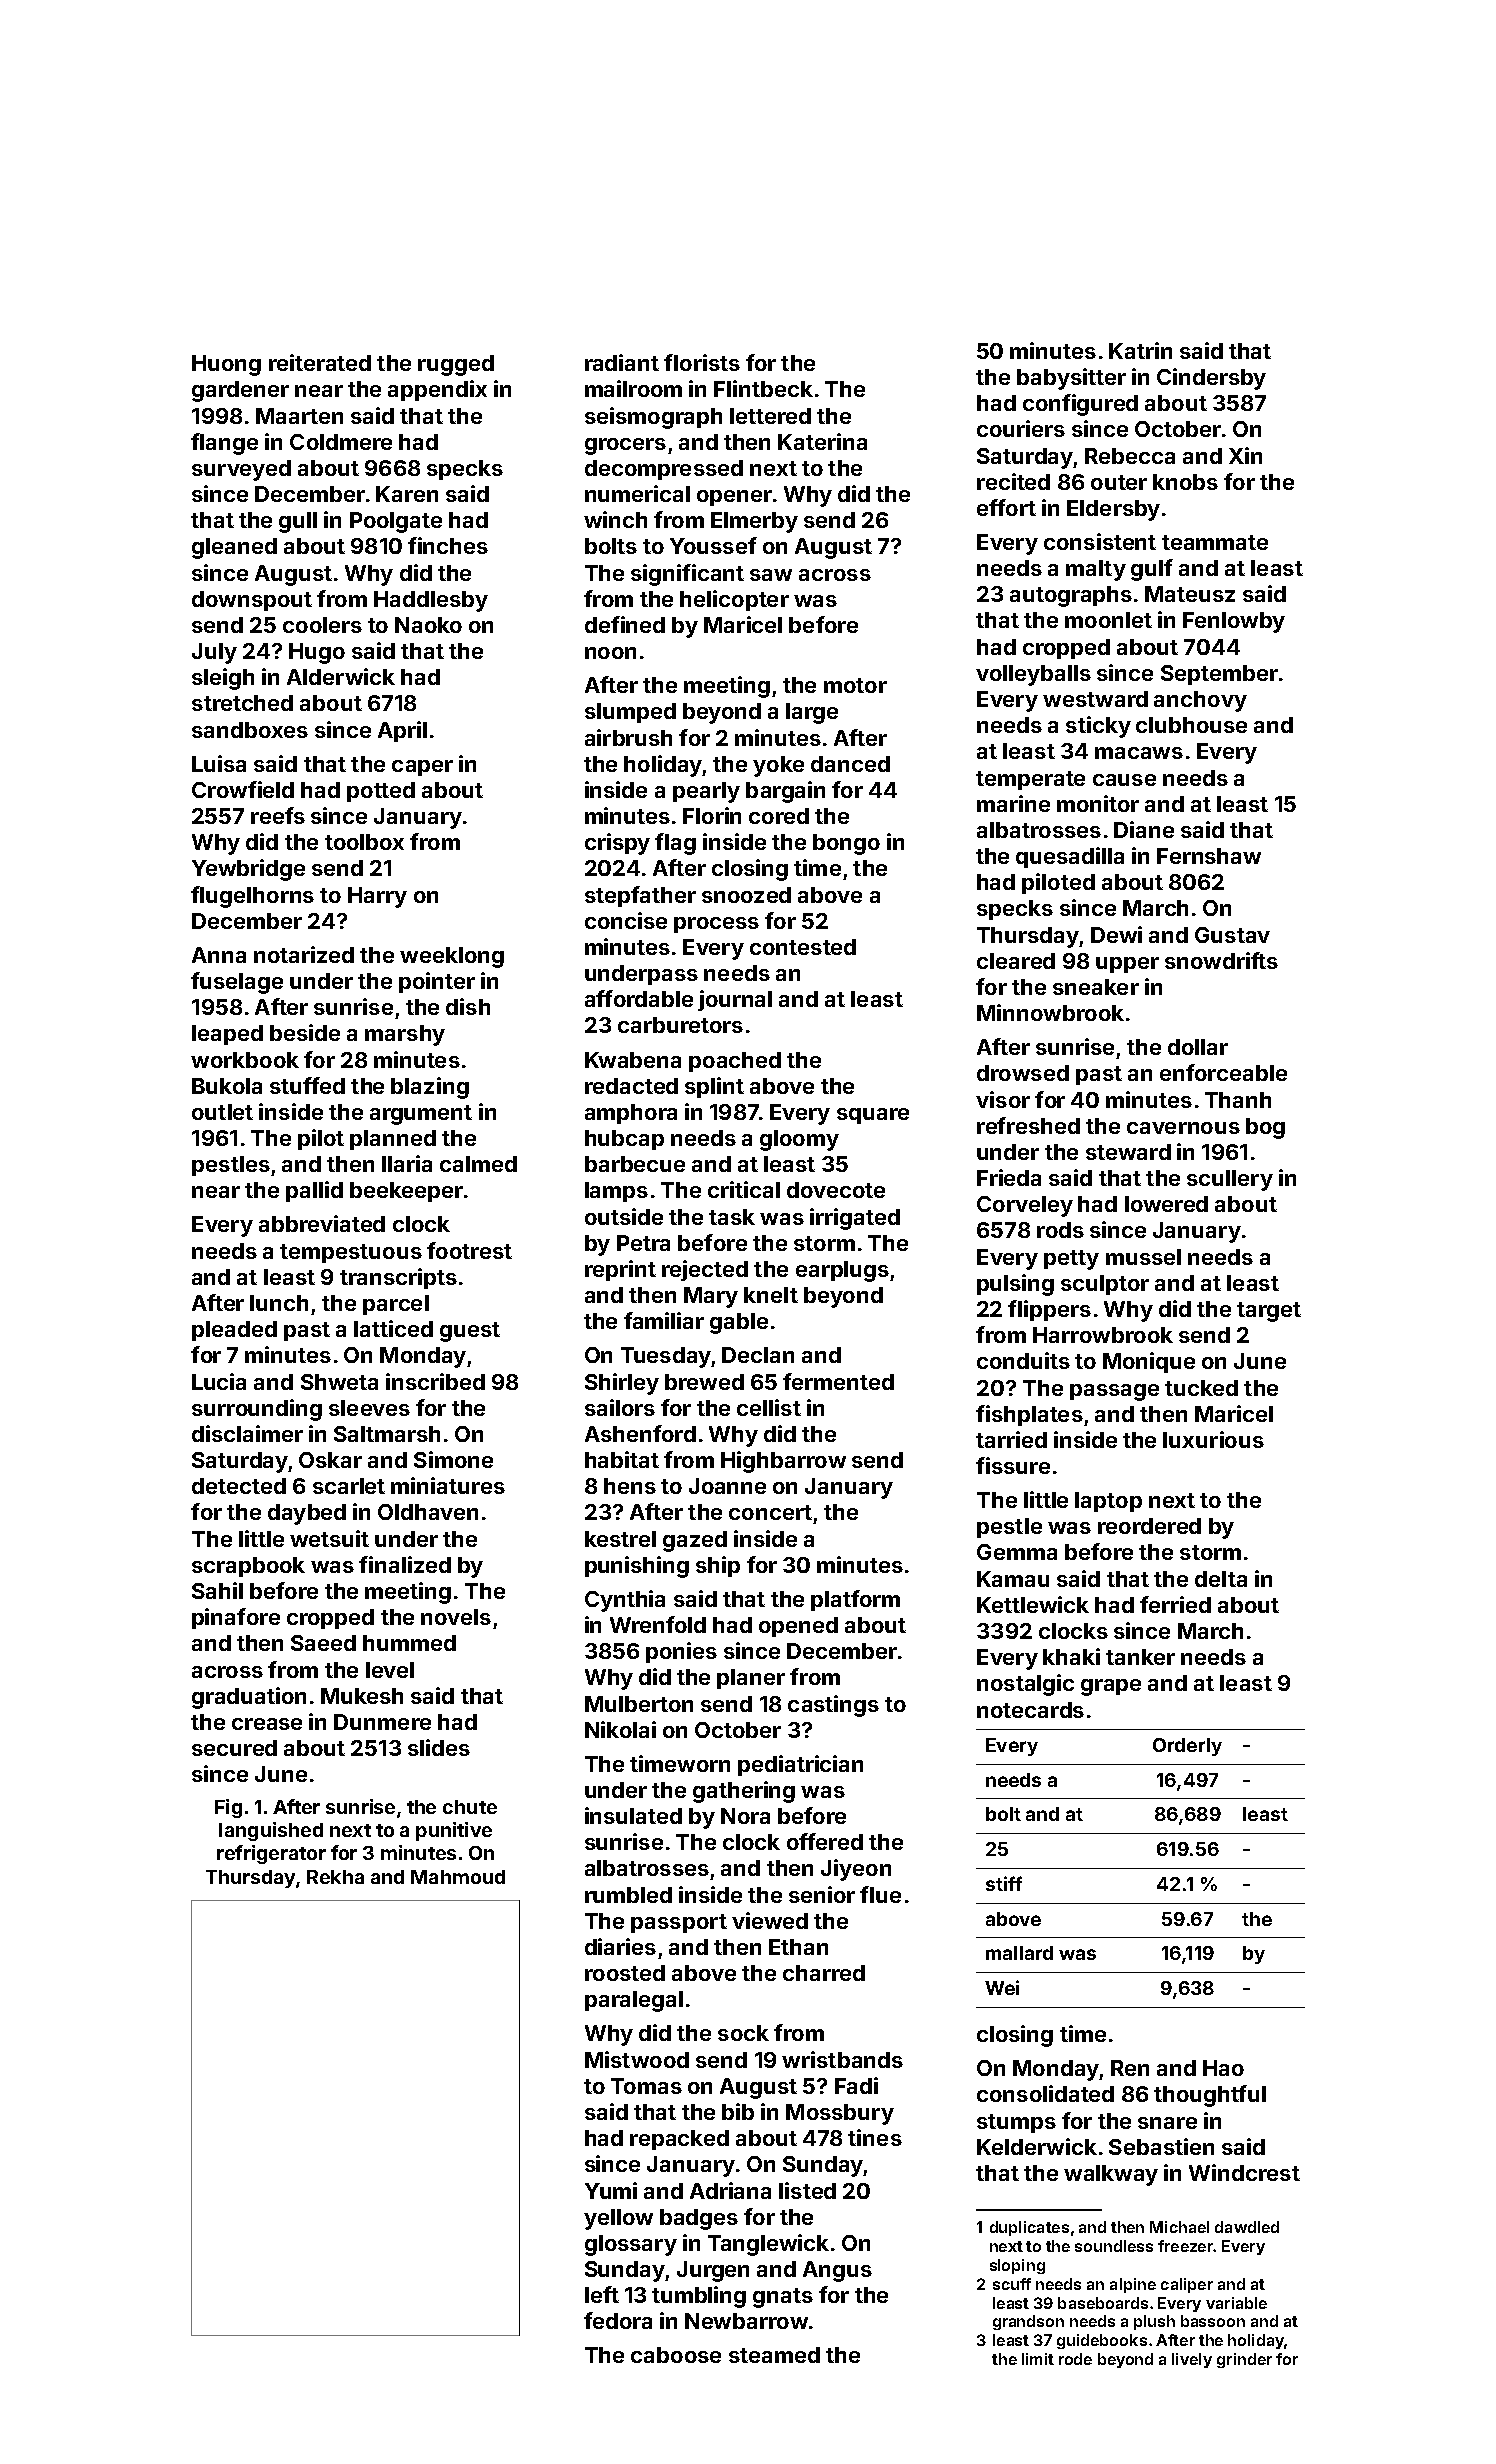 The image size is (1496, 2464). Describe the element at coordinates (1238, 1100) in the document. I see `Thanh` at that location.
